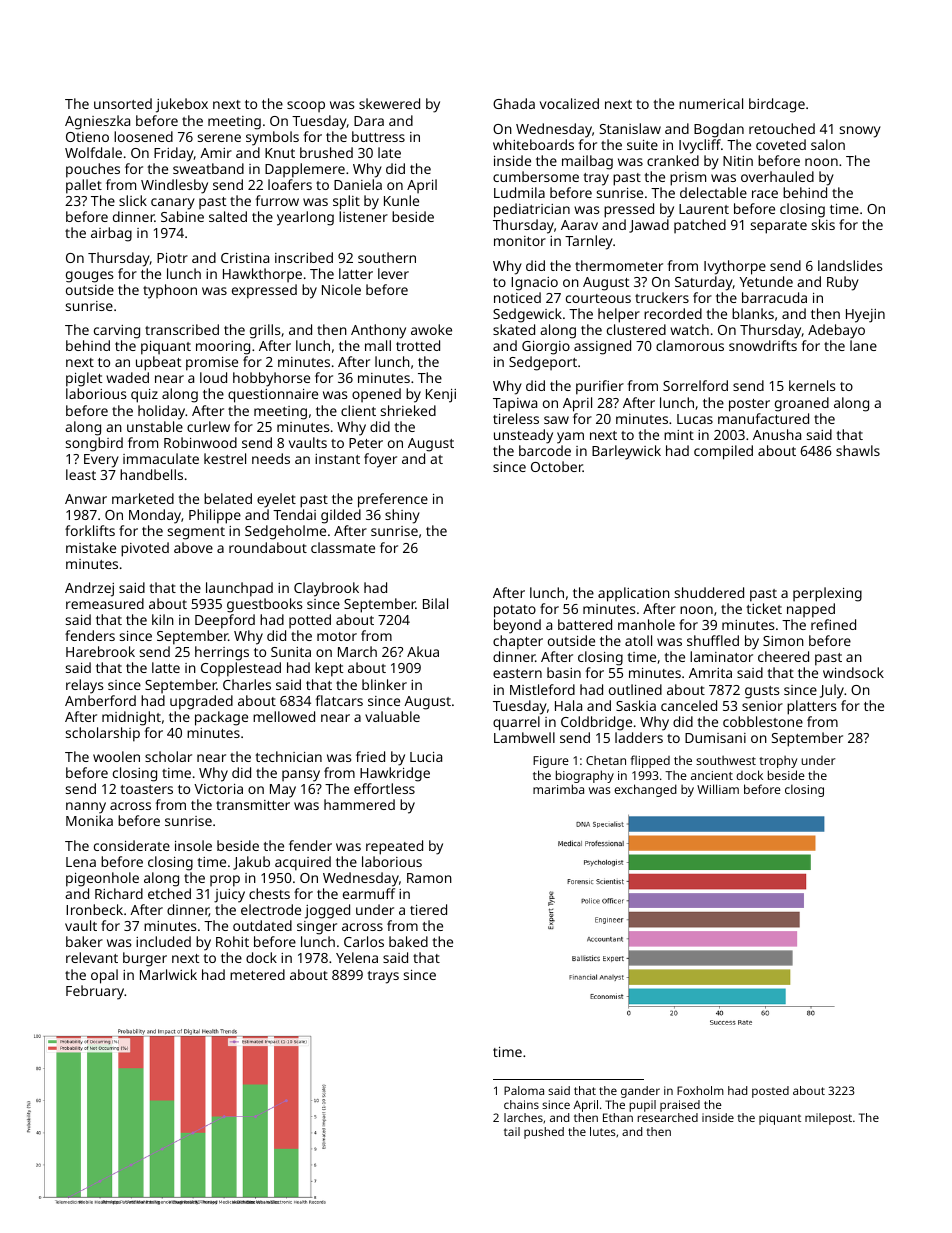 This screenshot has height=1233, width=952. What do you see at coordinates (515, 404) in the screenshot?
I see `Tapiwa` at bounding box center [515, 404].
